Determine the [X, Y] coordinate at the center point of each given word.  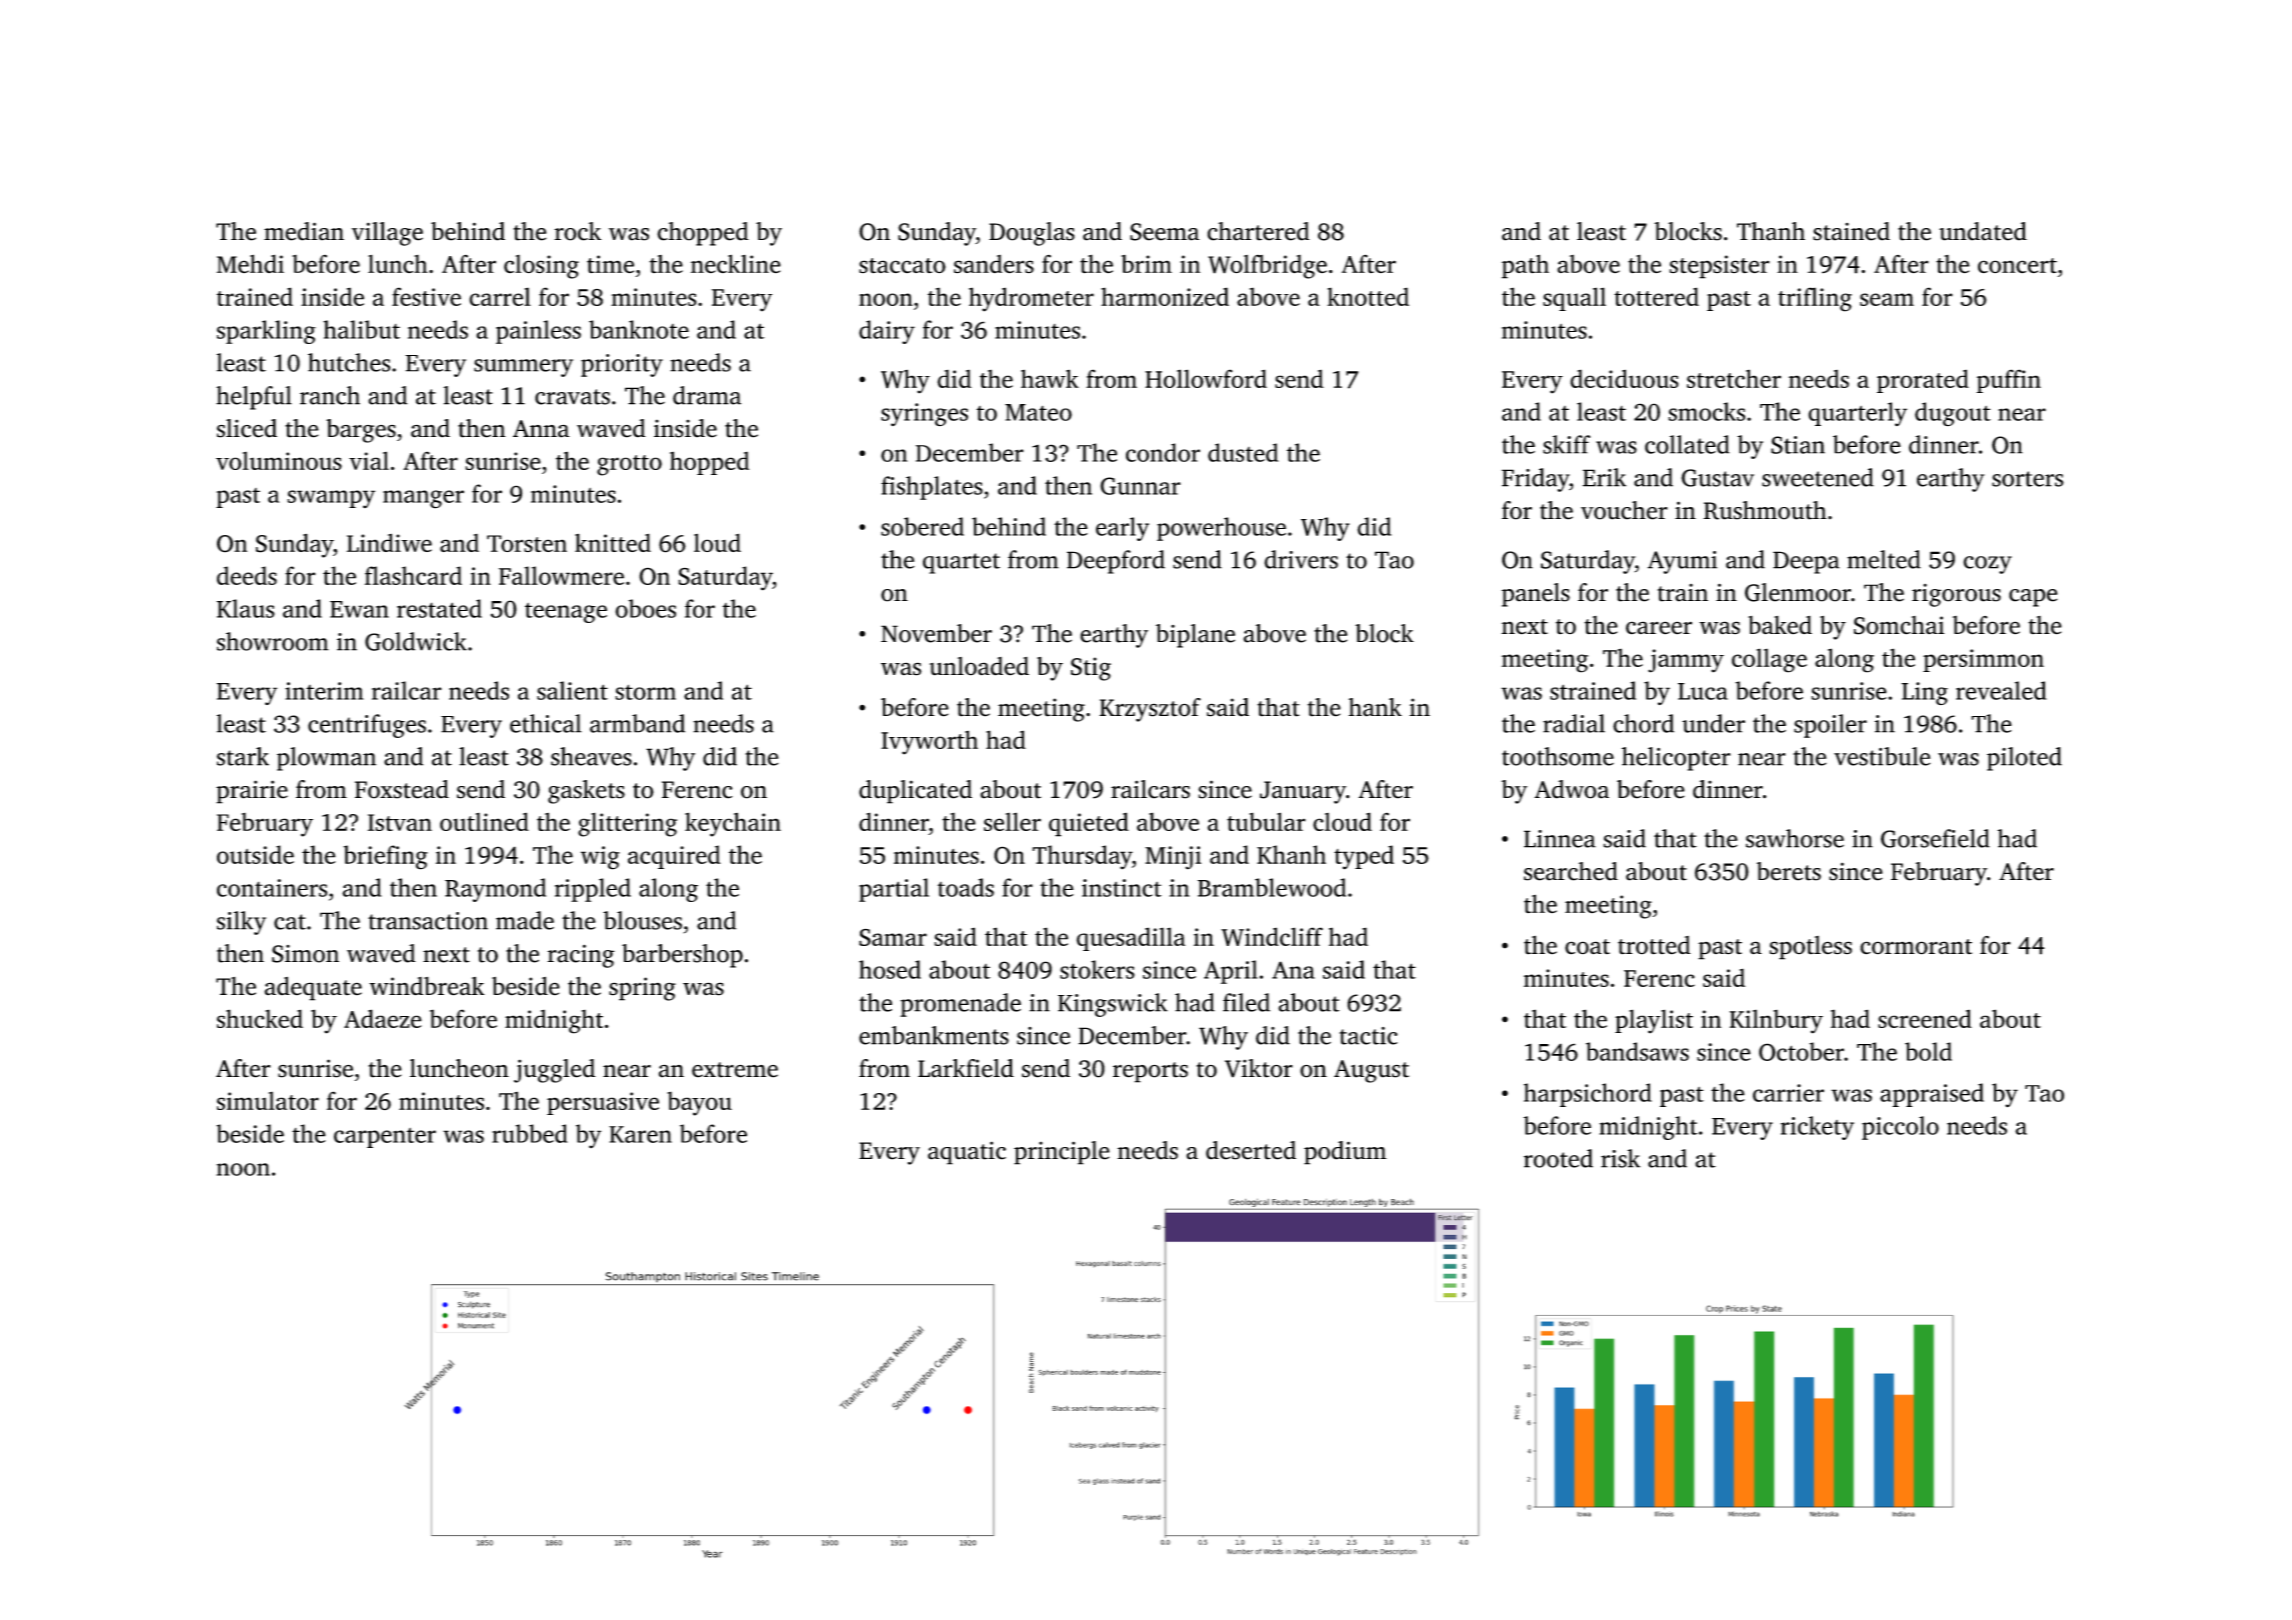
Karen [640, 1134]
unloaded [979, 666]
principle [1062, 1153]
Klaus [246, 608]
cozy [1987, 565]
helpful [254, 398]
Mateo [1038, 412]
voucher [1624, 510]
